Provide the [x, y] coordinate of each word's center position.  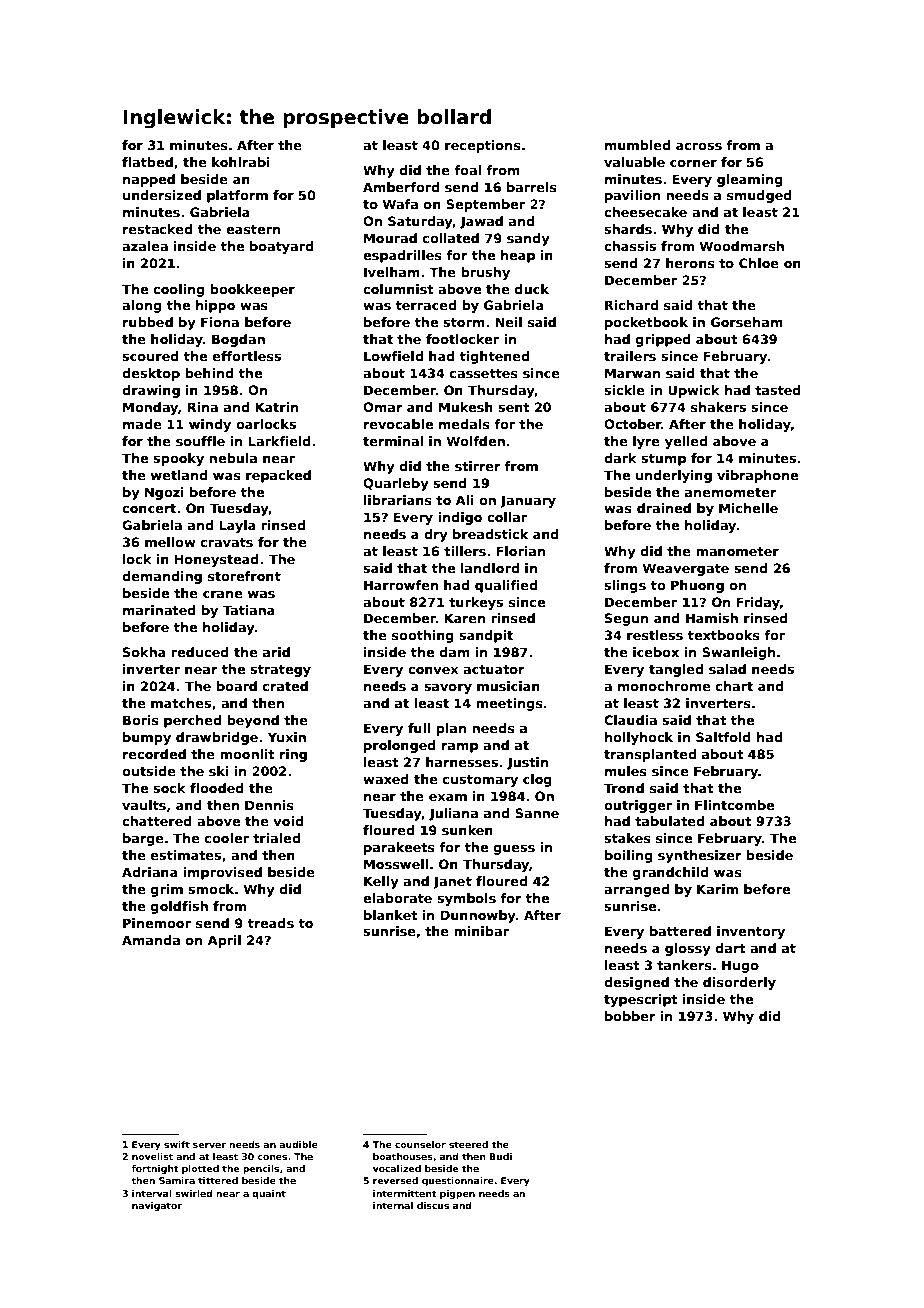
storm [464, 322]
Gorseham [747, 322]
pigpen [457, 1194]
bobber [630, 1016]
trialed [276, 838]
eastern [253, 229]
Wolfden [476, 441]
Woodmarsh [742, 246]
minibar [481, 931]
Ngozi [164, 493]
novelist [152, 1156]
